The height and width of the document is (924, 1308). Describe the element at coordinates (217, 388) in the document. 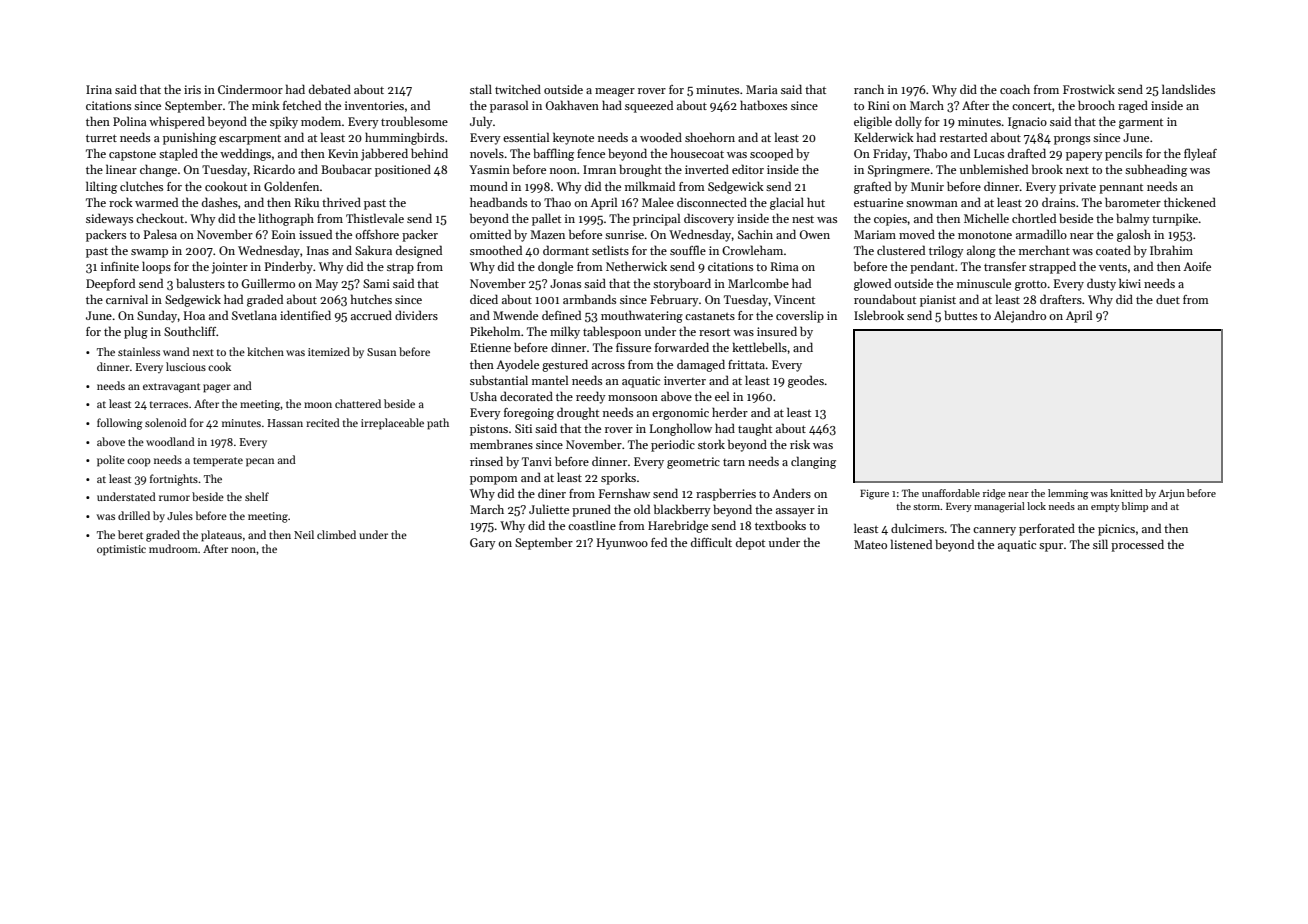

I see `pager` at that location.
